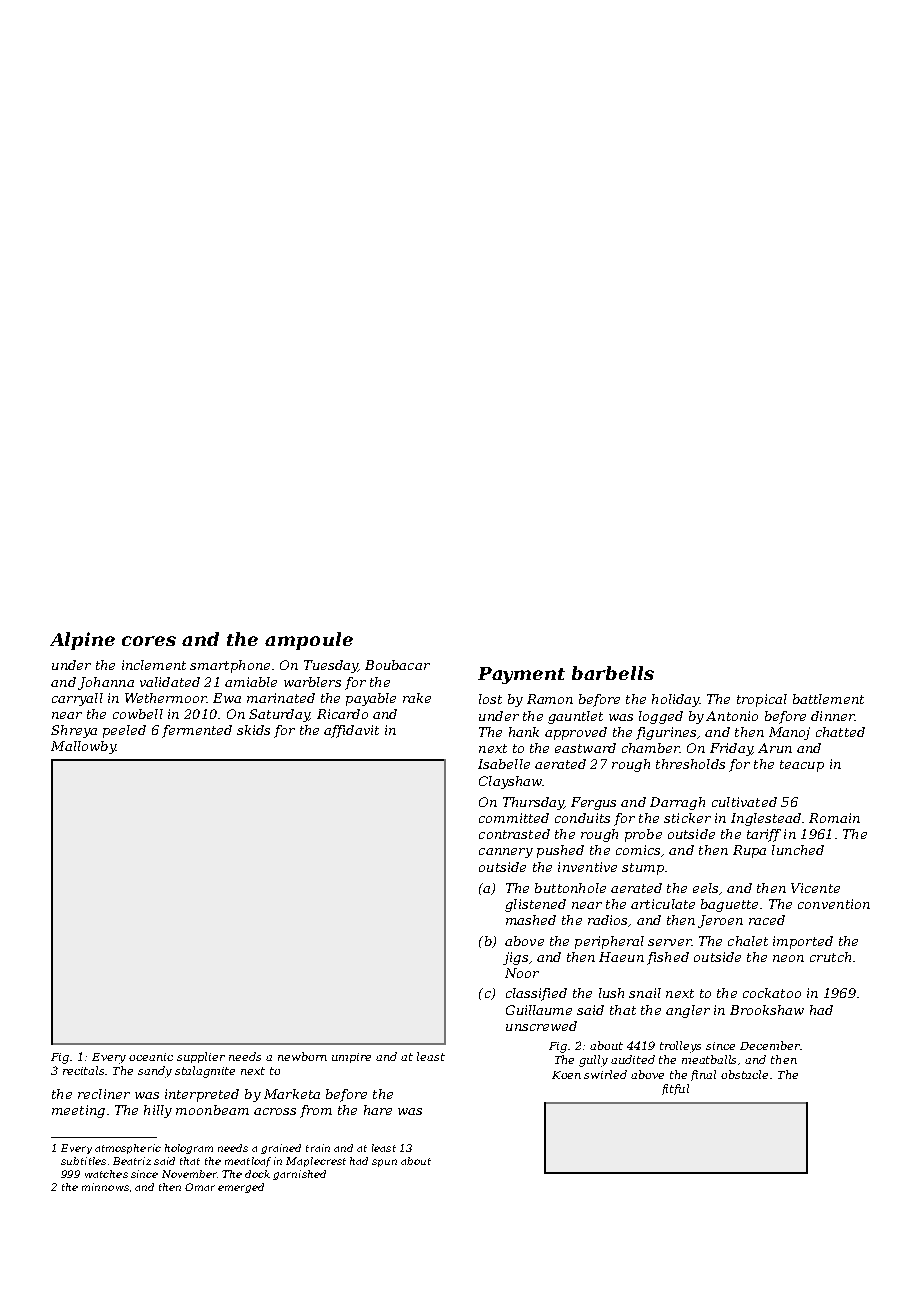  I want to click on snail, so click(645, 993).
